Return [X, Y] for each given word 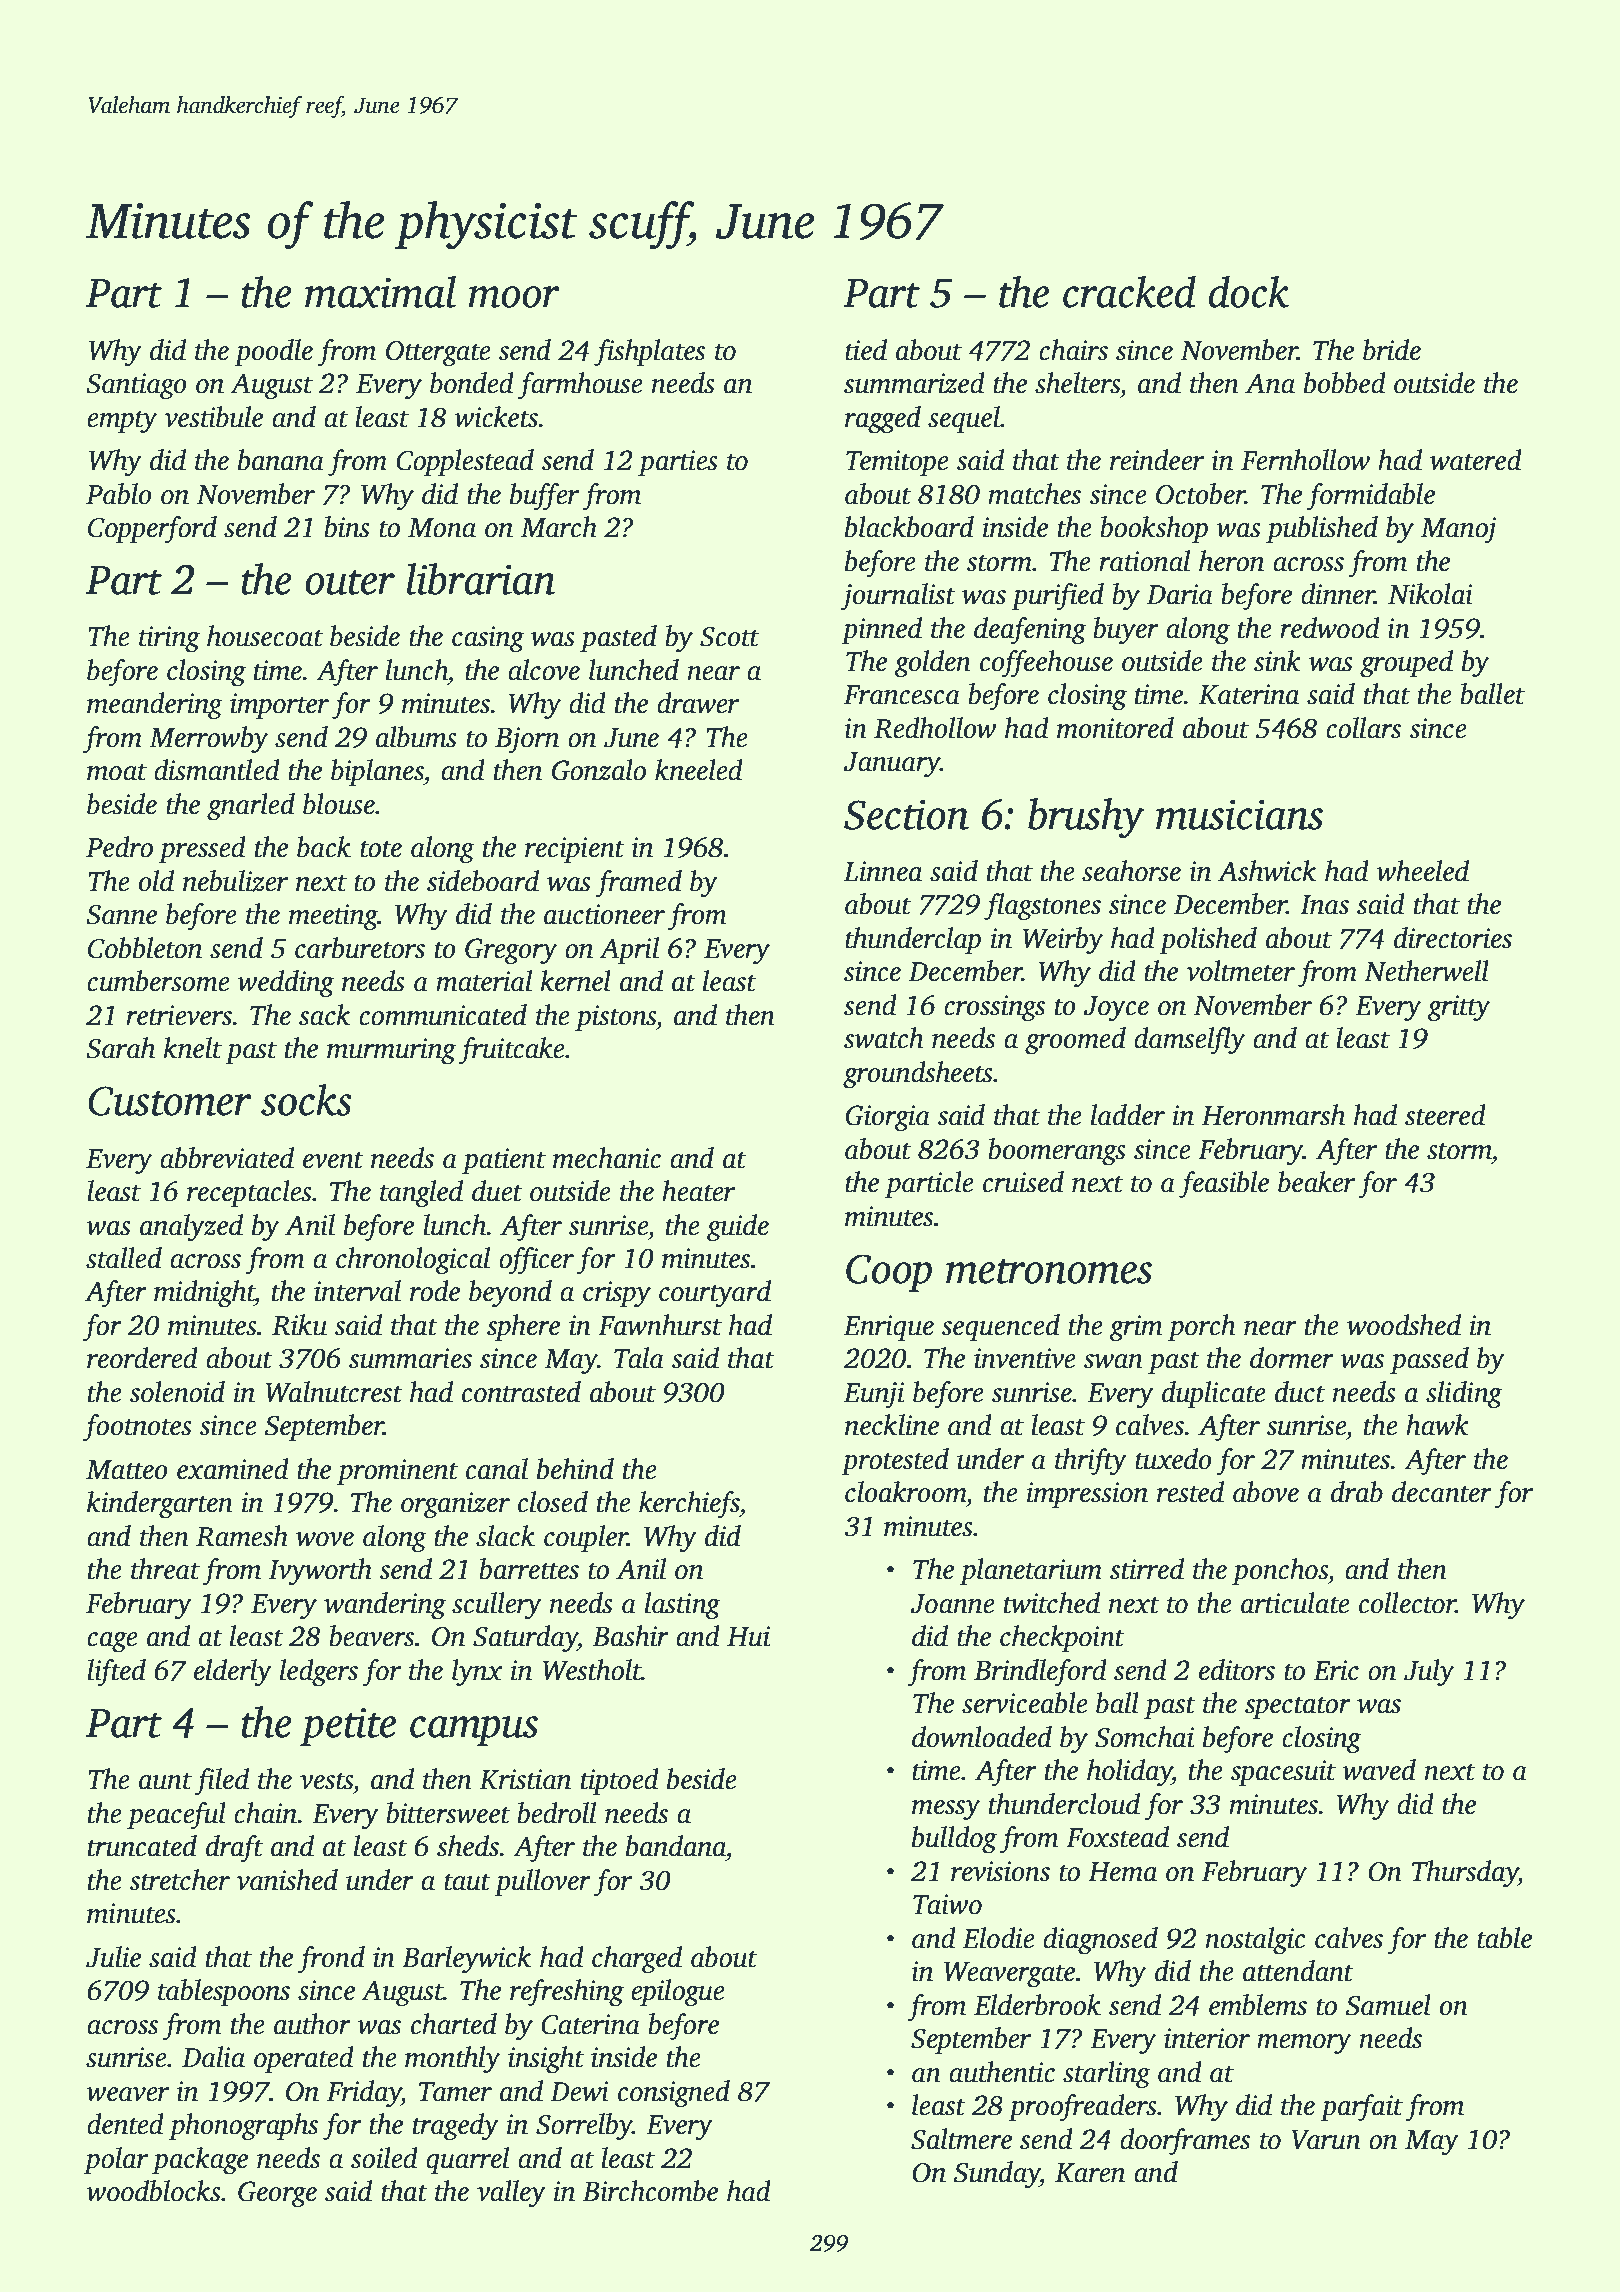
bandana [676, 1846]
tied [866, 350]
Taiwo [947, 1904]
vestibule [213, 417]
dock [1249, 292]
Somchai [1144, 1737]
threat [165, 1569]
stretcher [179, 1880]
